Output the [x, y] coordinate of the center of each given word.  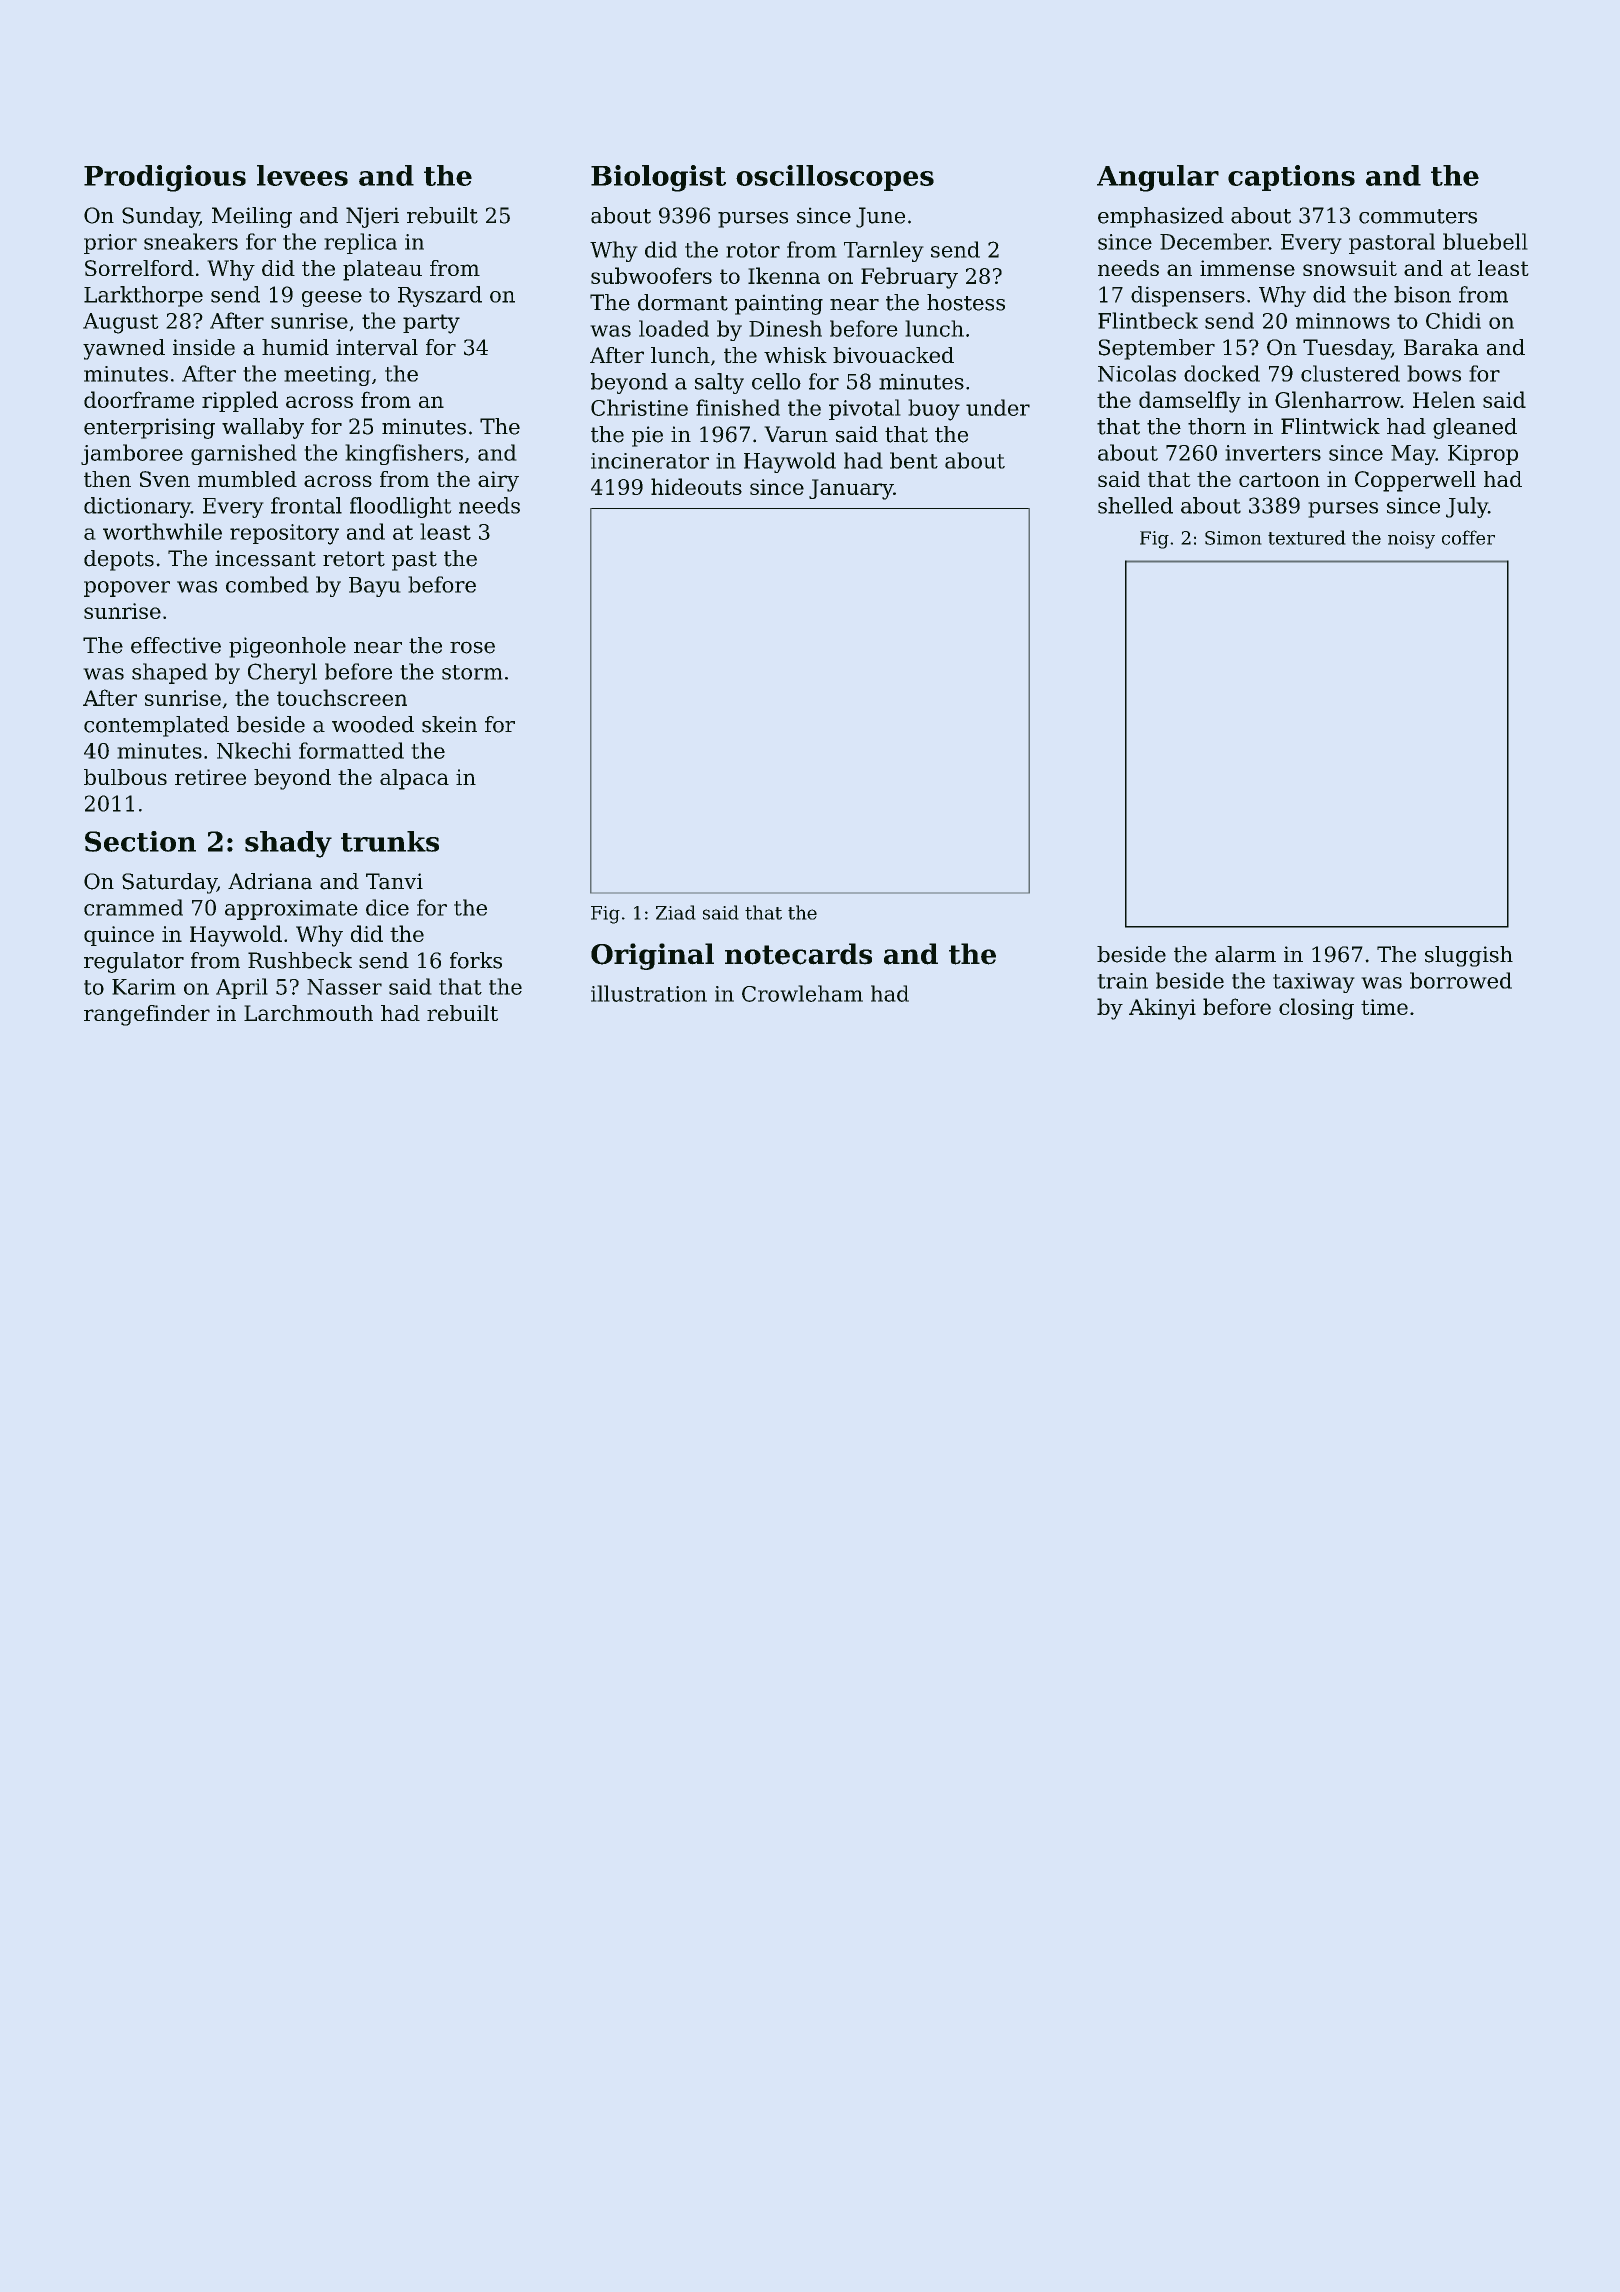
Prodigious [165, 178]
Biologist [658, 178]
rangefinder [147, 1015]
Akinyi [1162, 1009]
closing [1316, 1009]
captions [1291, 178]
